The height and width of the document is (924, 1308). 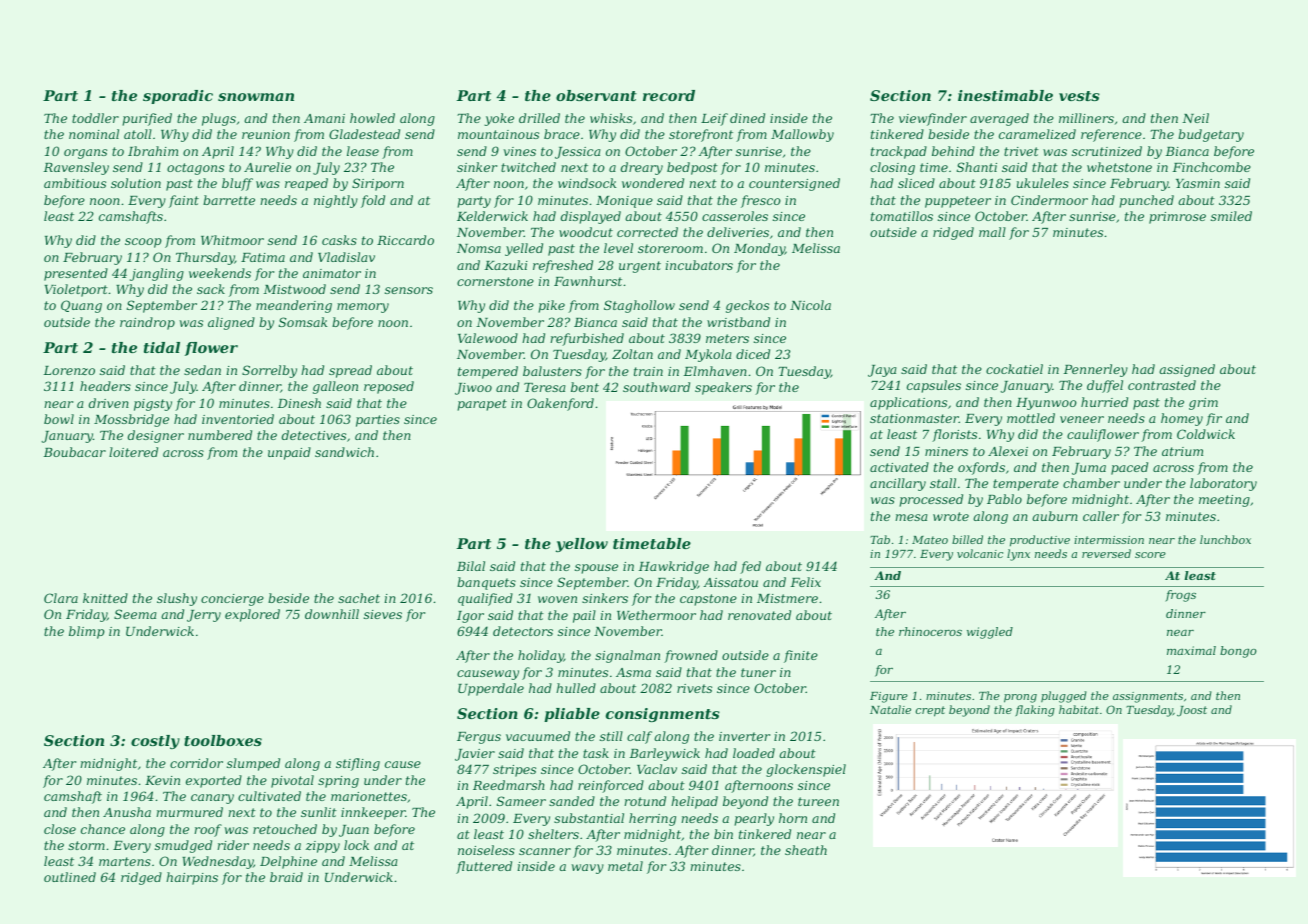 What do you see at coordinates (475, 755) in the document?
I see `Javier` at bounding box center [475, 755].
